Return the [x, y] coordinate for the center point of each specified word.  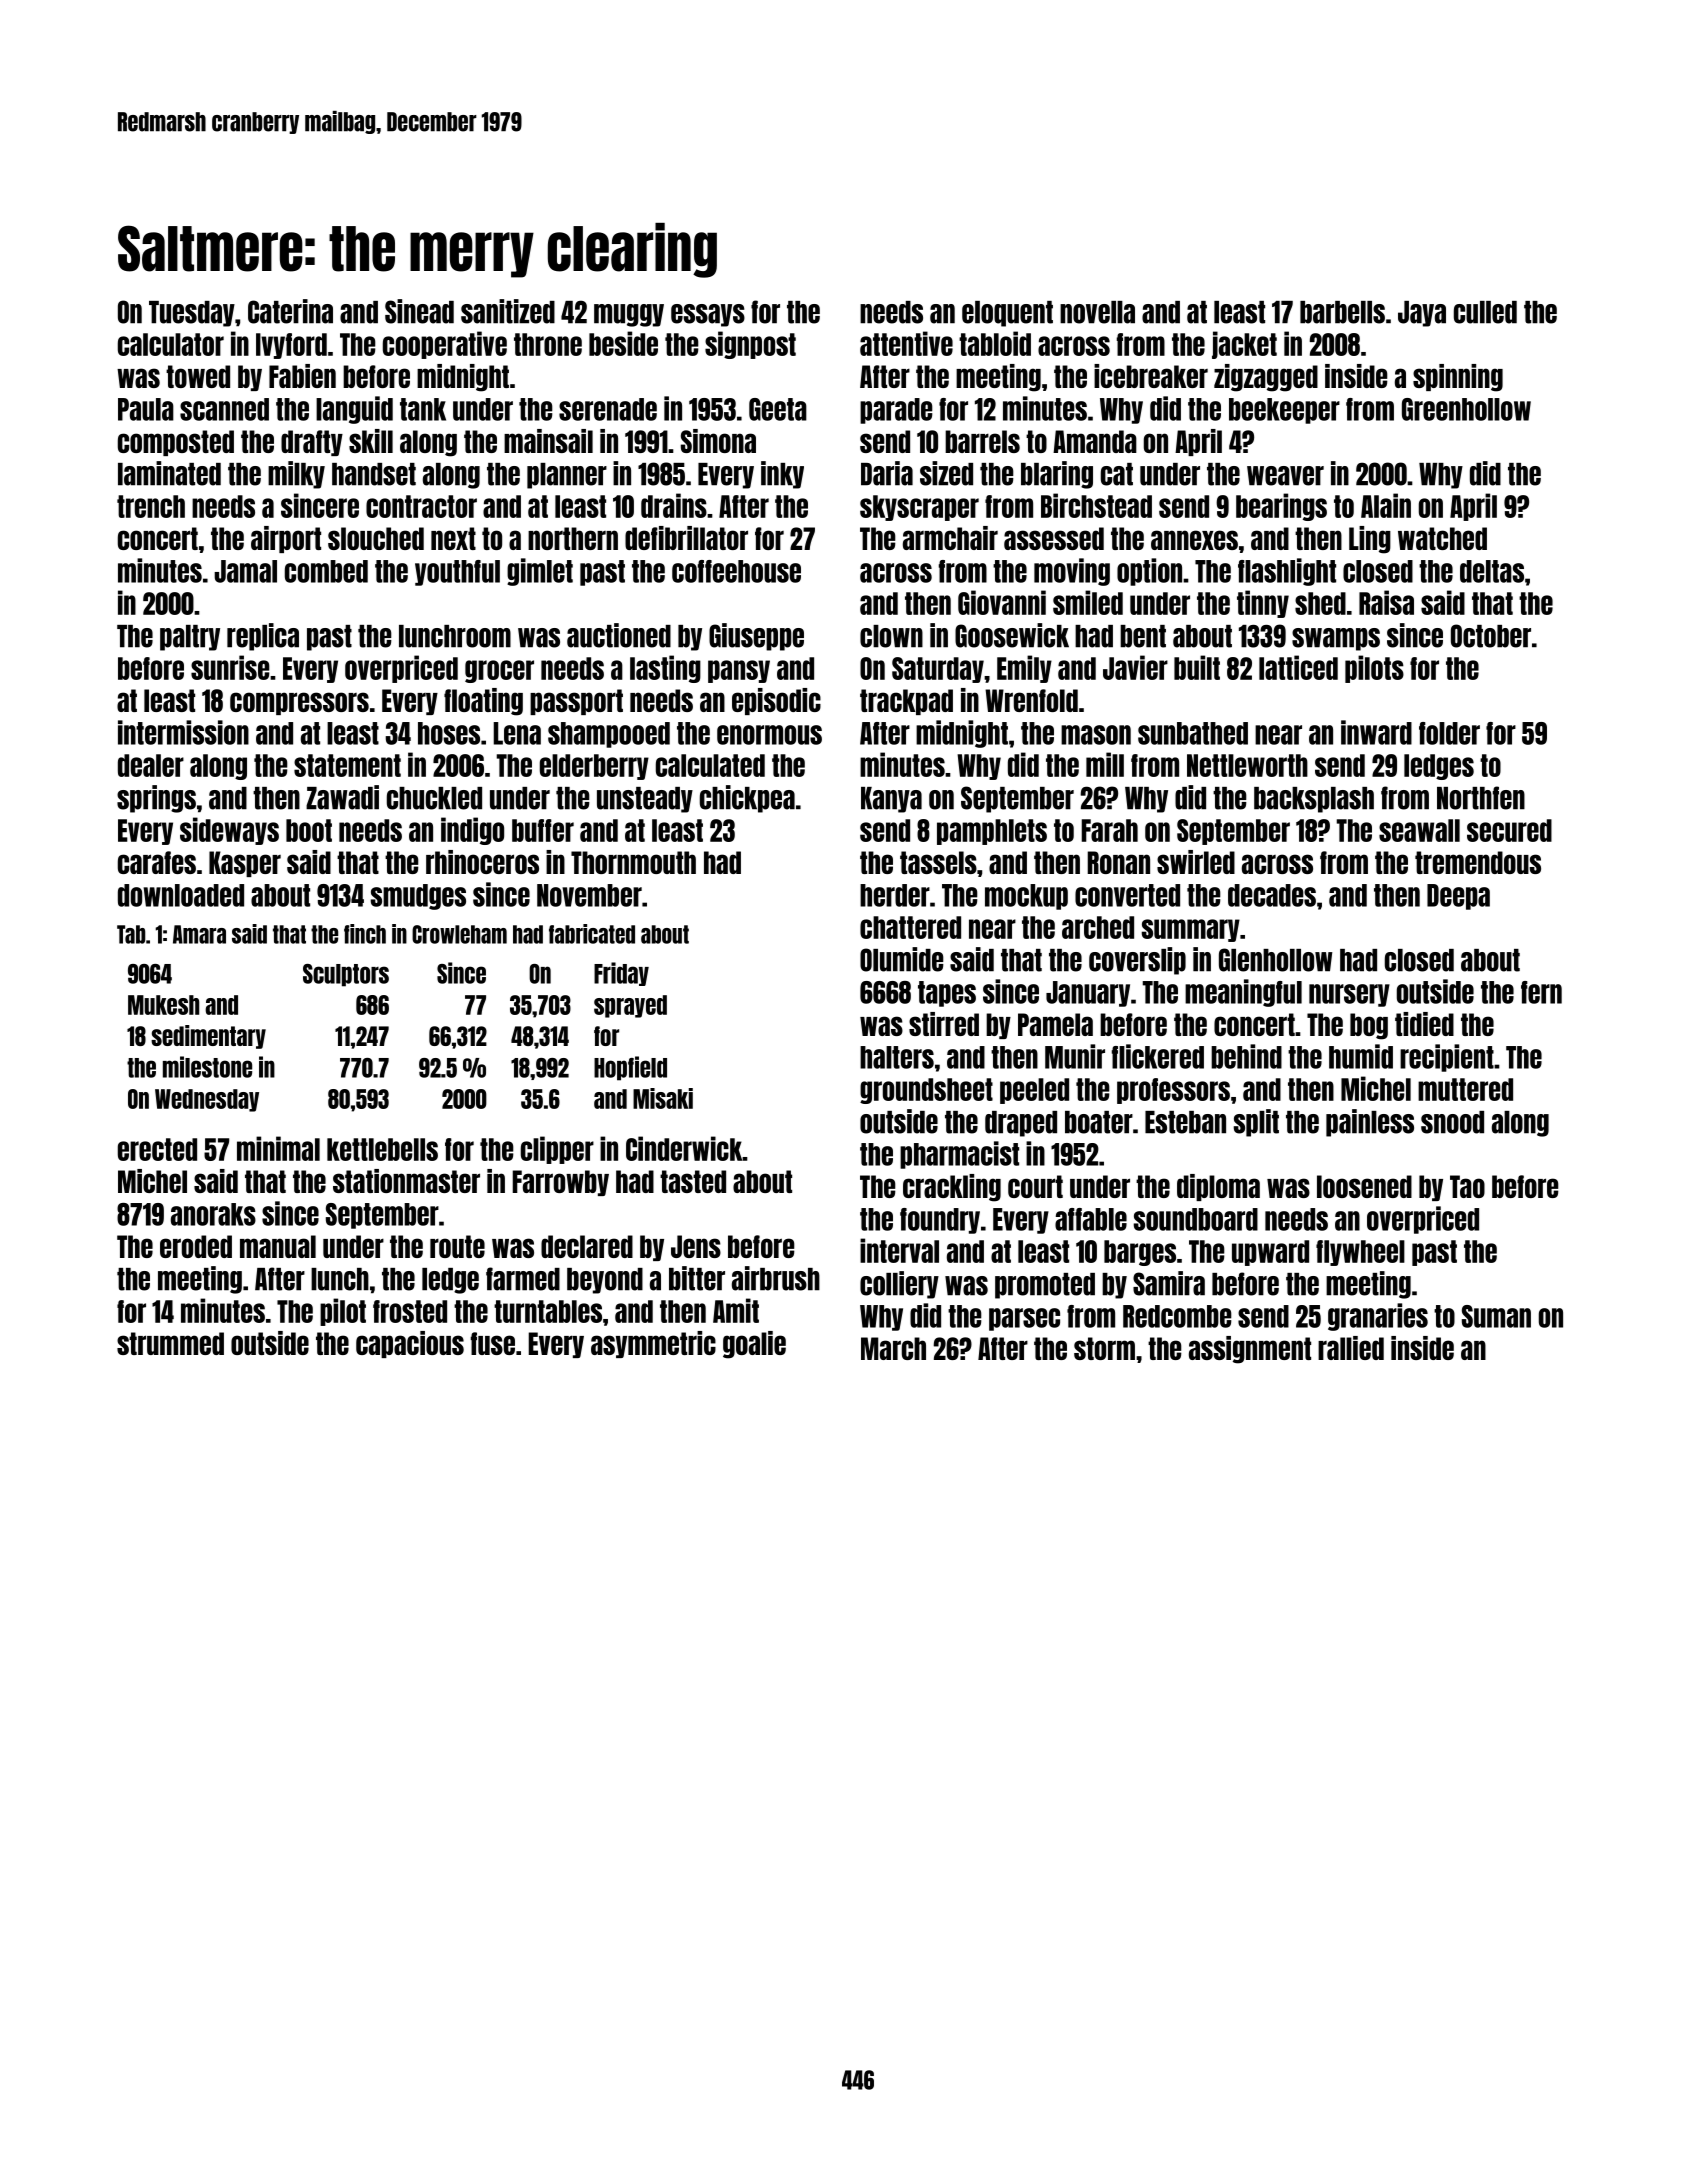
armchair [950, 538]
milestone [207, 1067]
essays [708, 315]
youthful [457, 573]
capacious [410, 1344]
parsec [1024, 1319]
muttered [1465, 1089]
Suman [1496, 1316]
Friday [621, 974]
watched [1442, 538]
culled [1485, 312]
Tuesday [192, 314]
